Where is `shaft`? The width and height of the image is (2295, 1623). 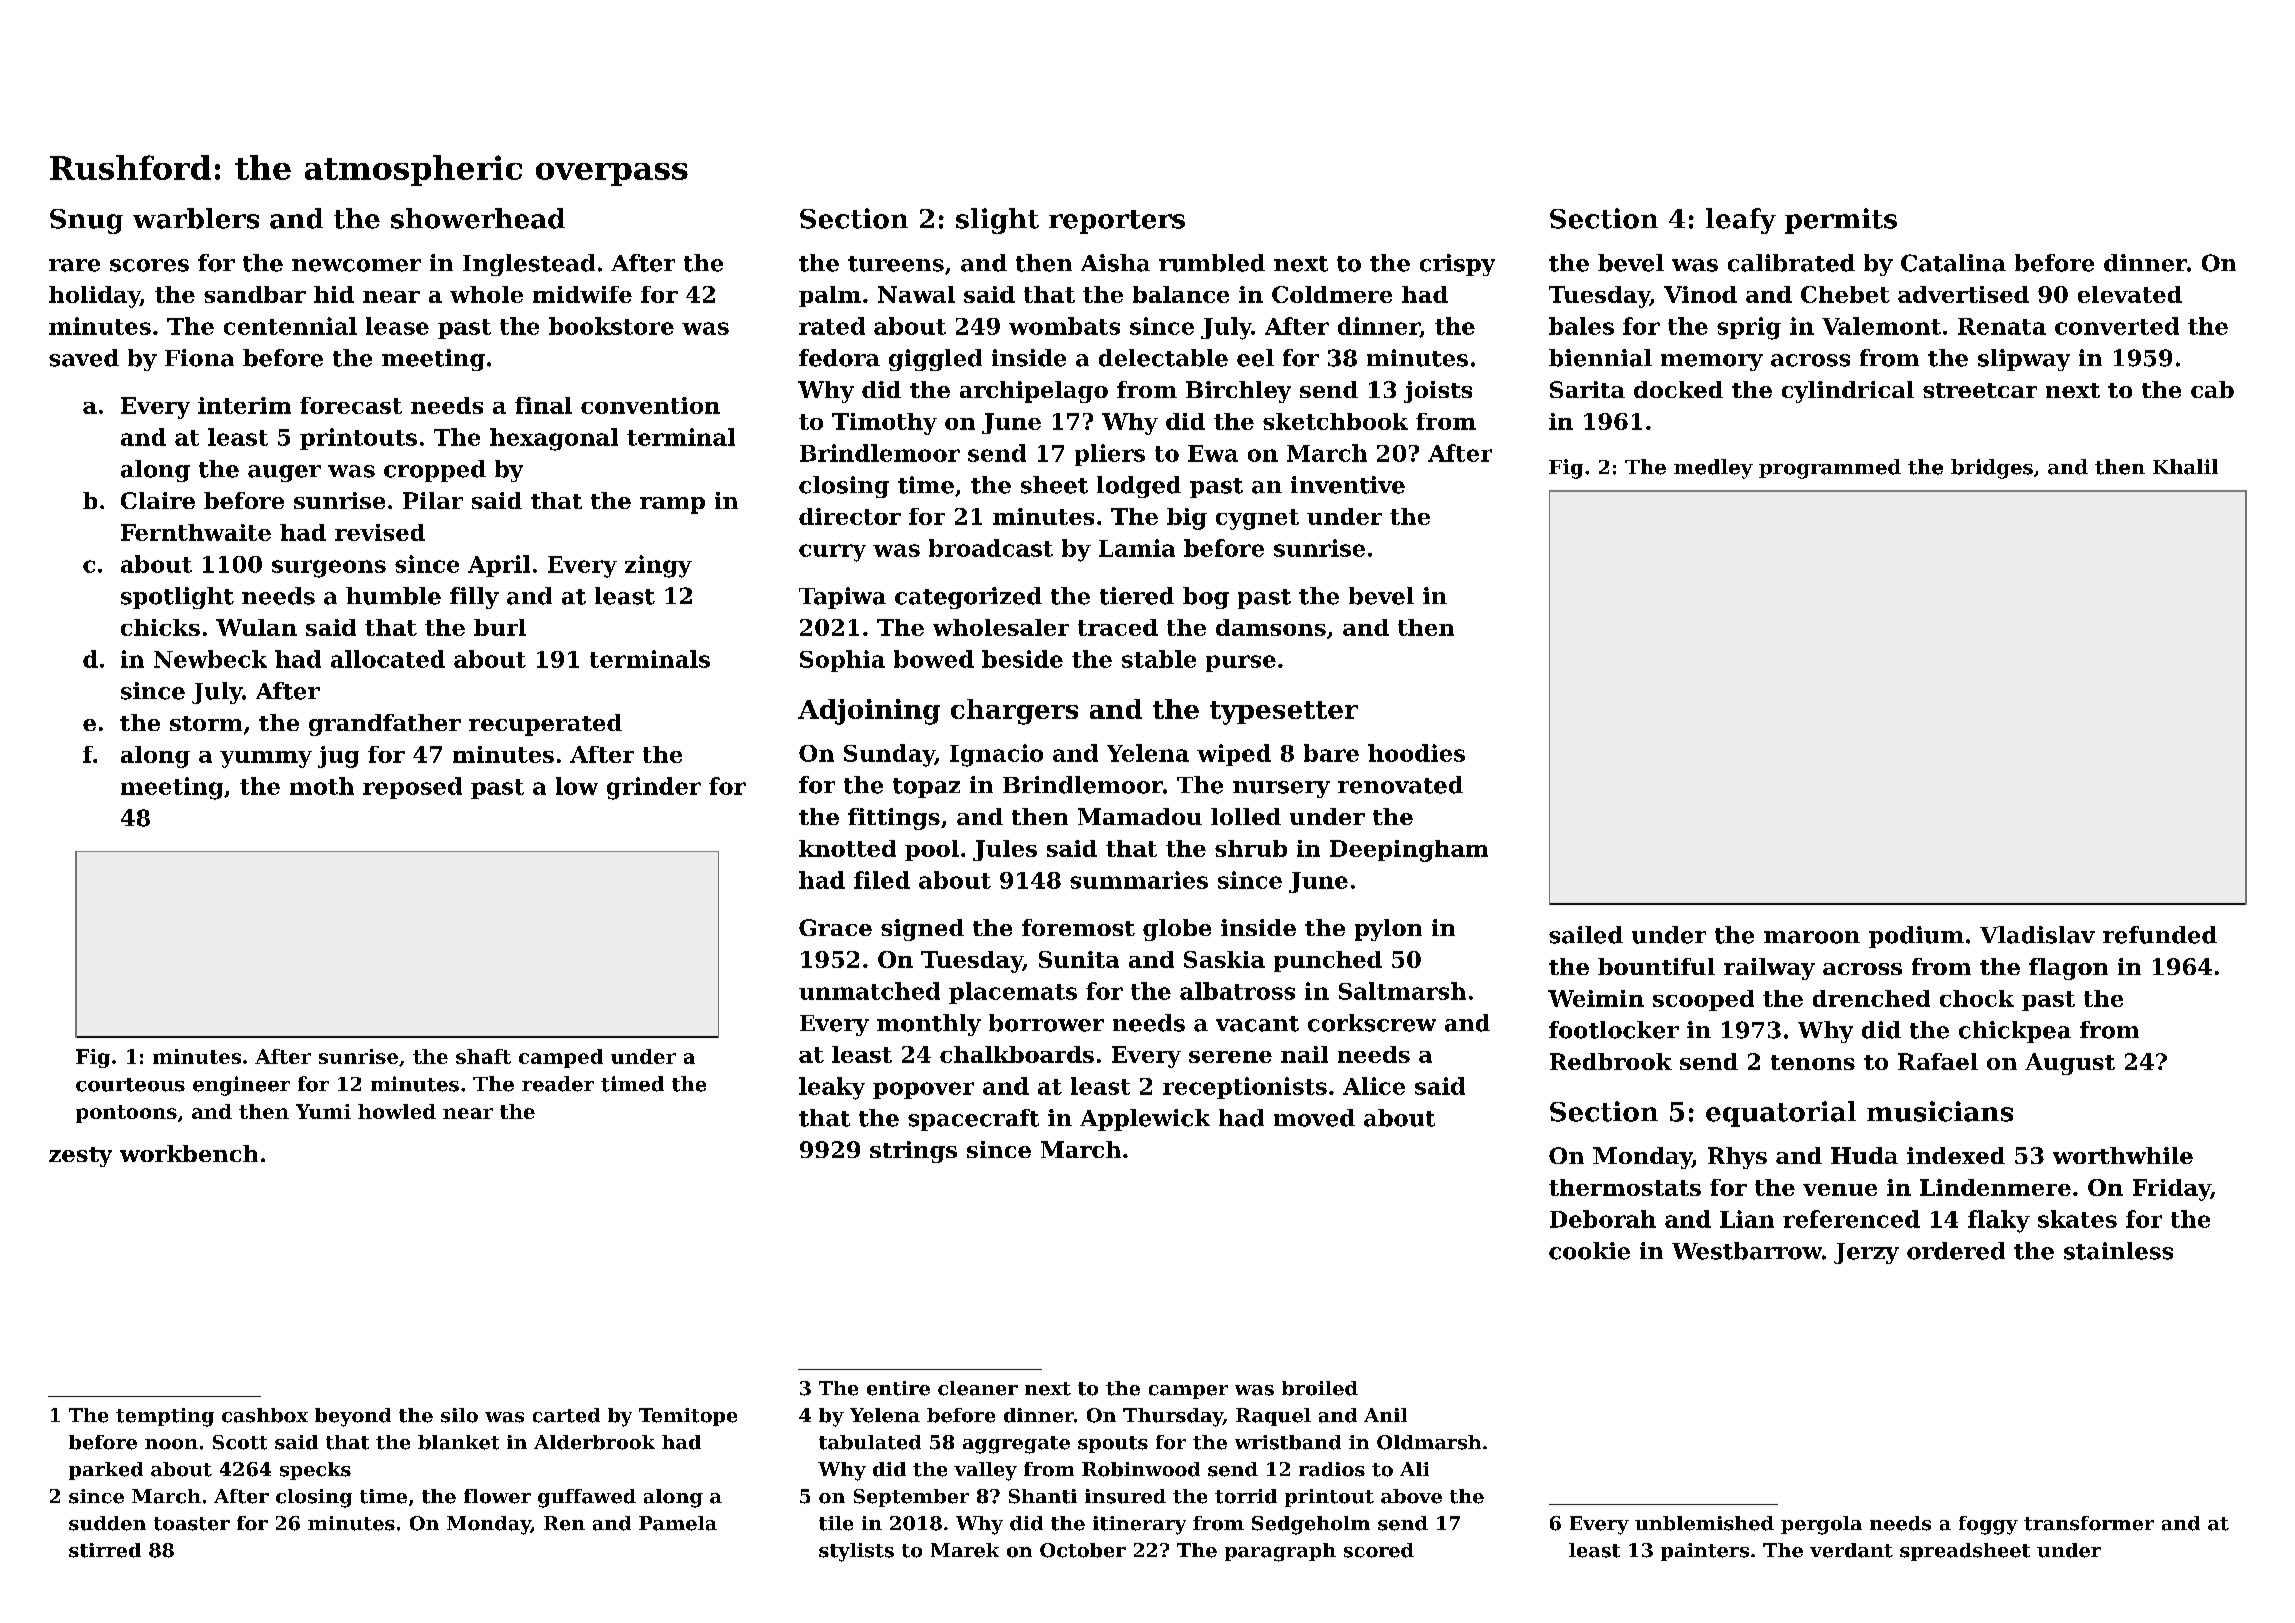
shaft is located at coordinates (483, 1056).
